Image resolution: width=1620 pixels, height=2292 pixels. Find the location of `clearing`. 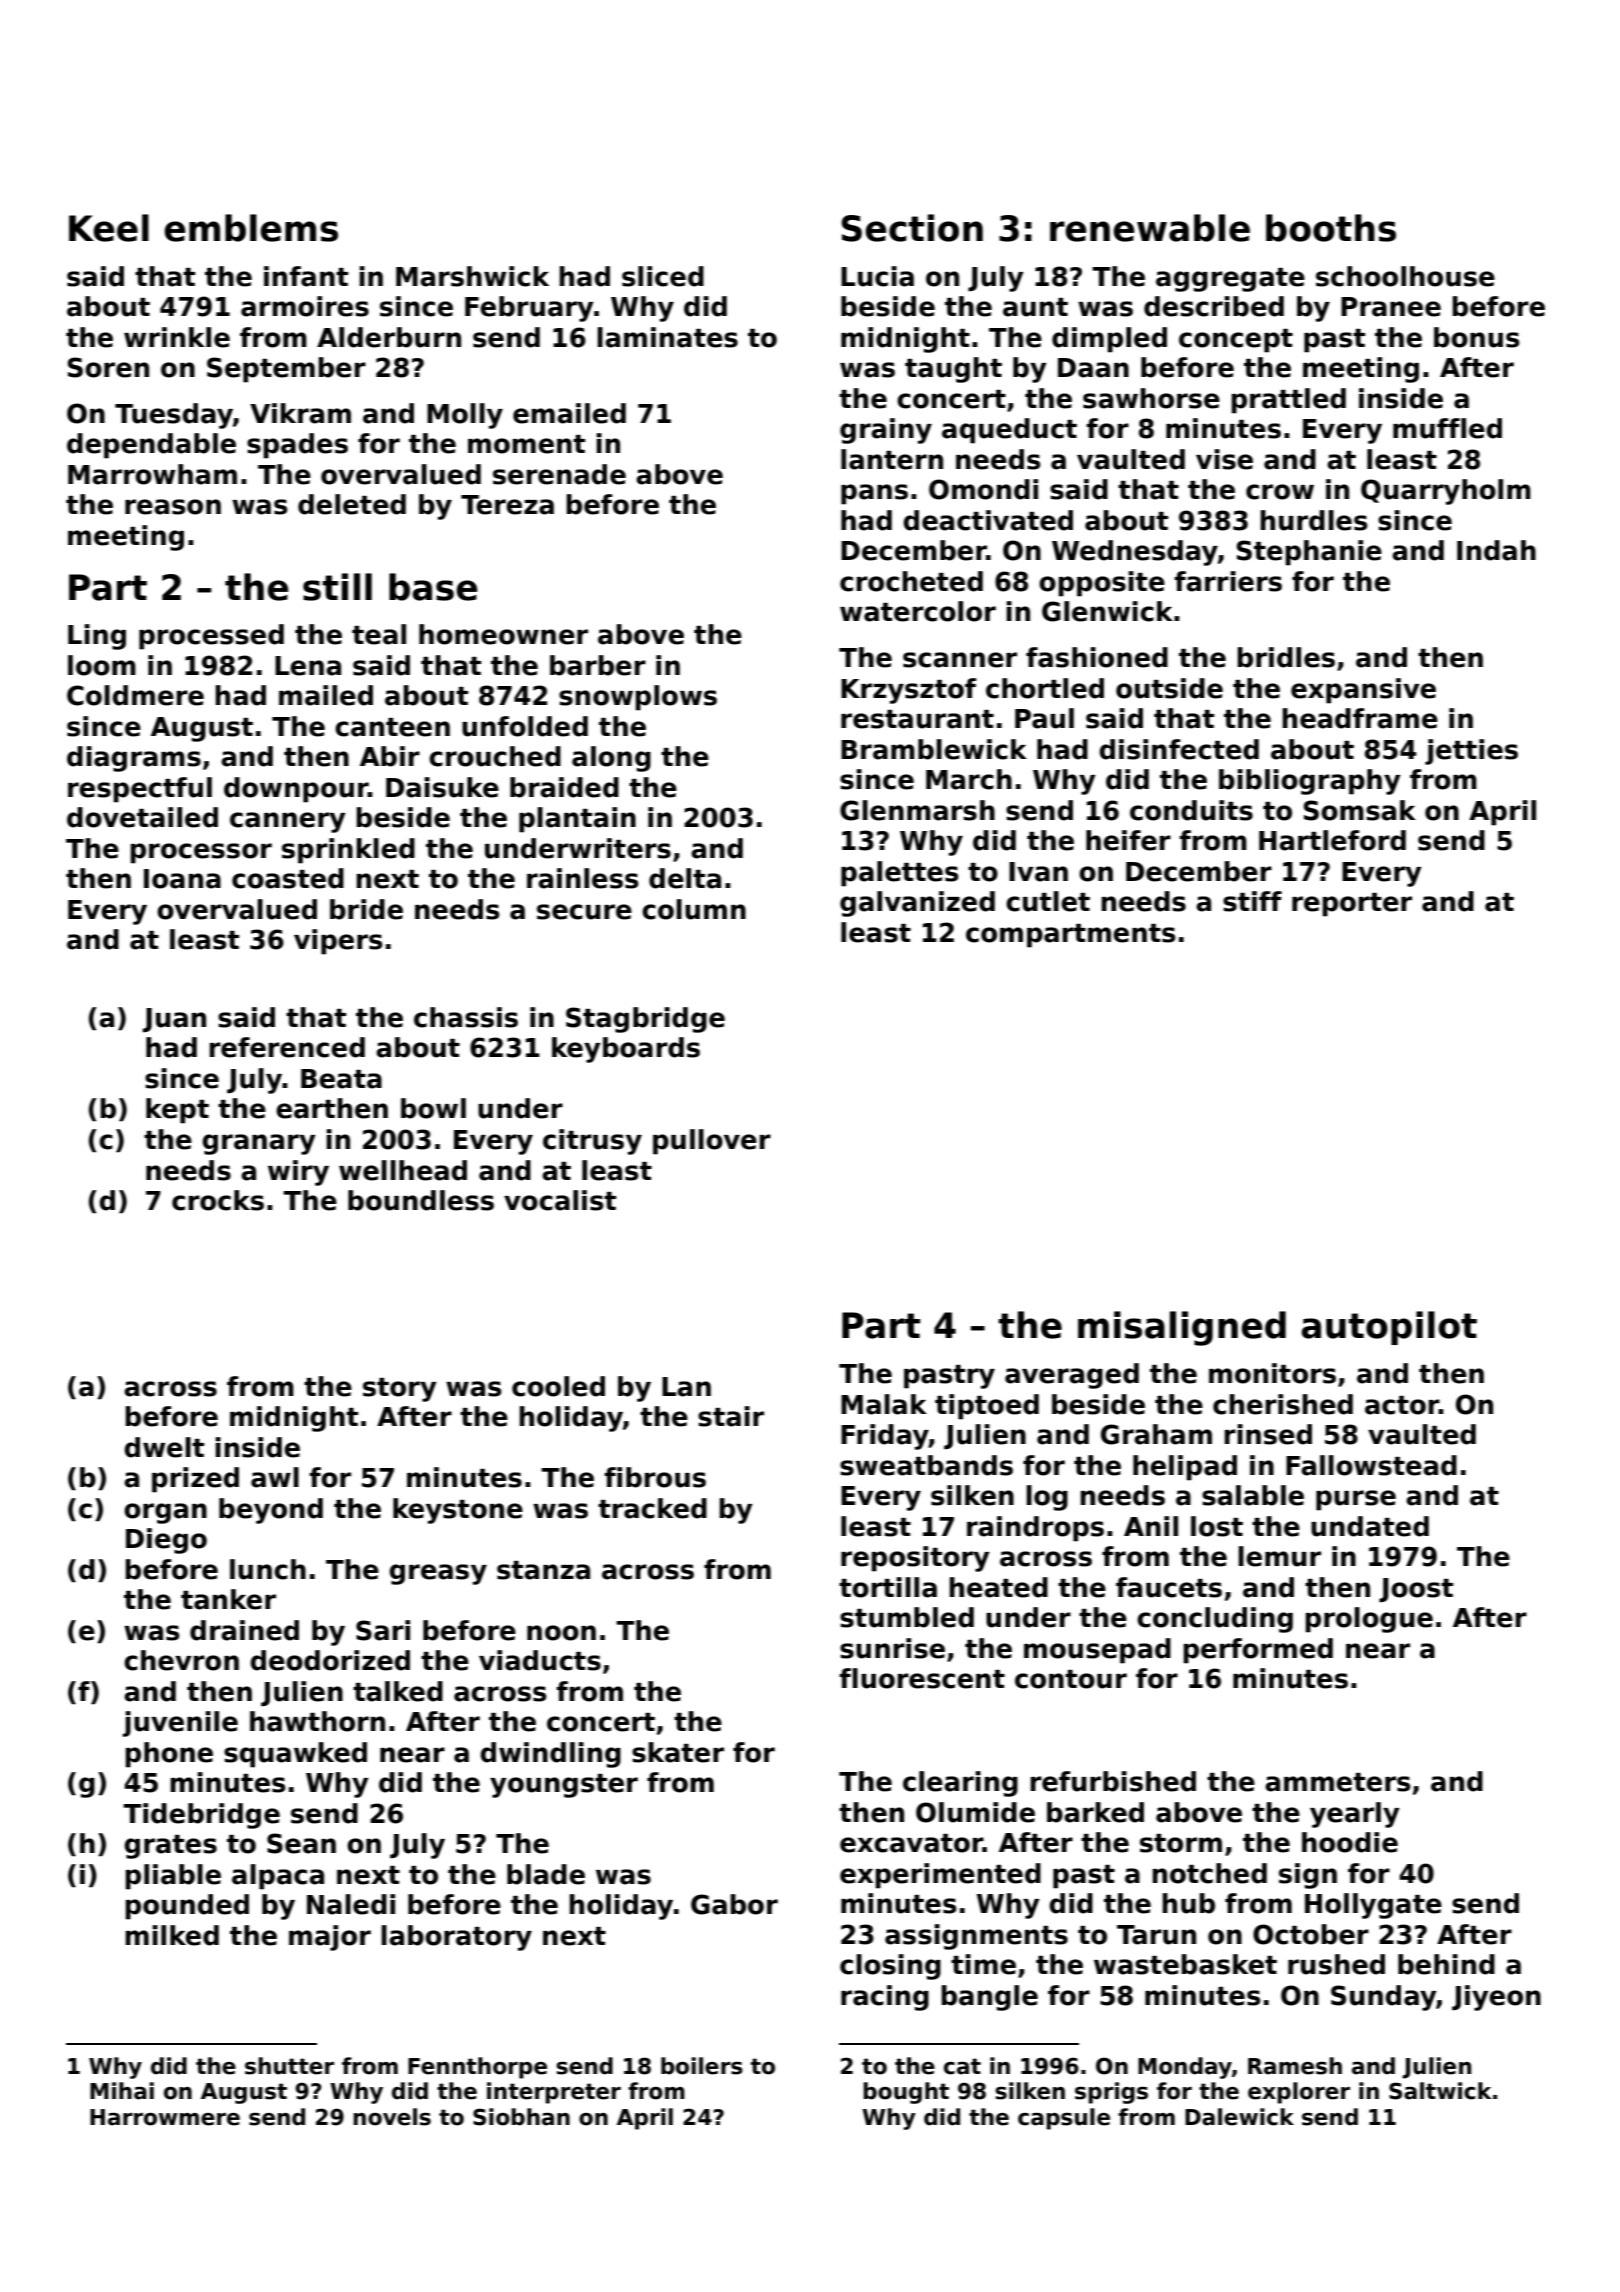

clearing is located at coordinates (960, 1784).
